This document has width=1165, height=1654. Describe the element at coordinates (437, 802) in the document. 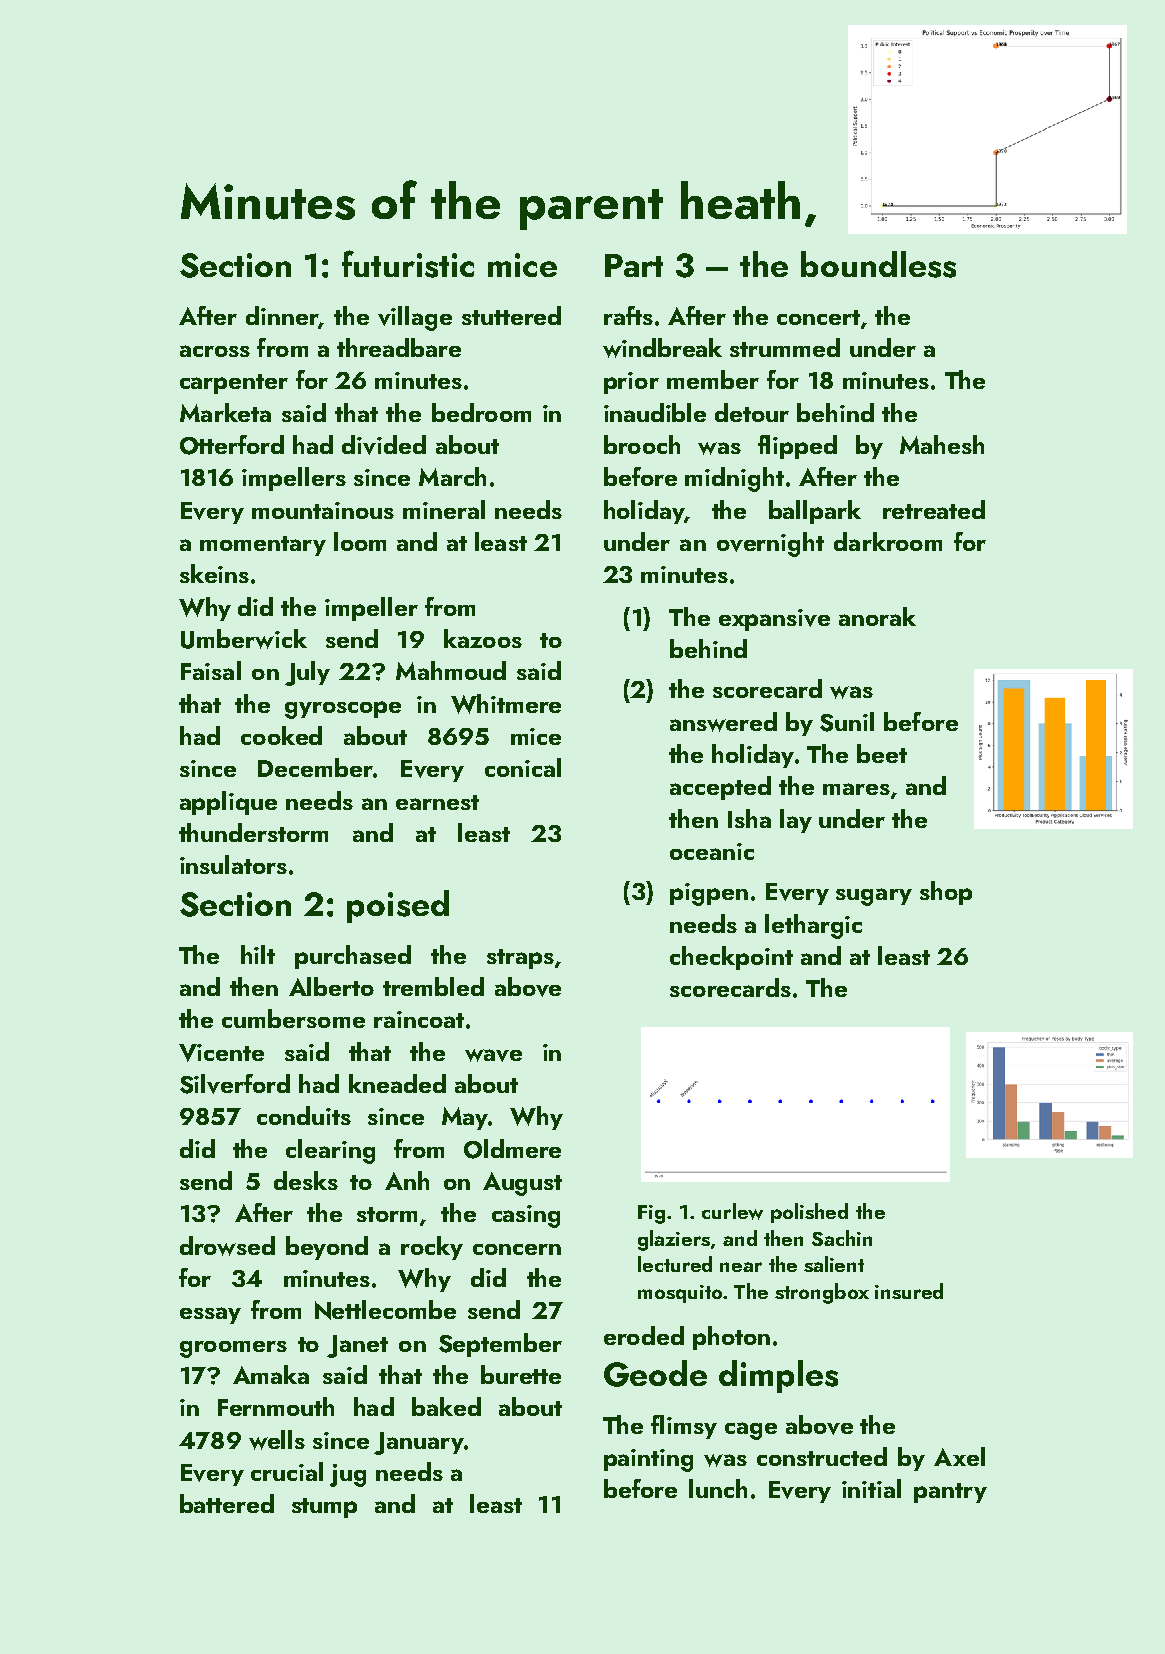

I see `earnest` at that location.
